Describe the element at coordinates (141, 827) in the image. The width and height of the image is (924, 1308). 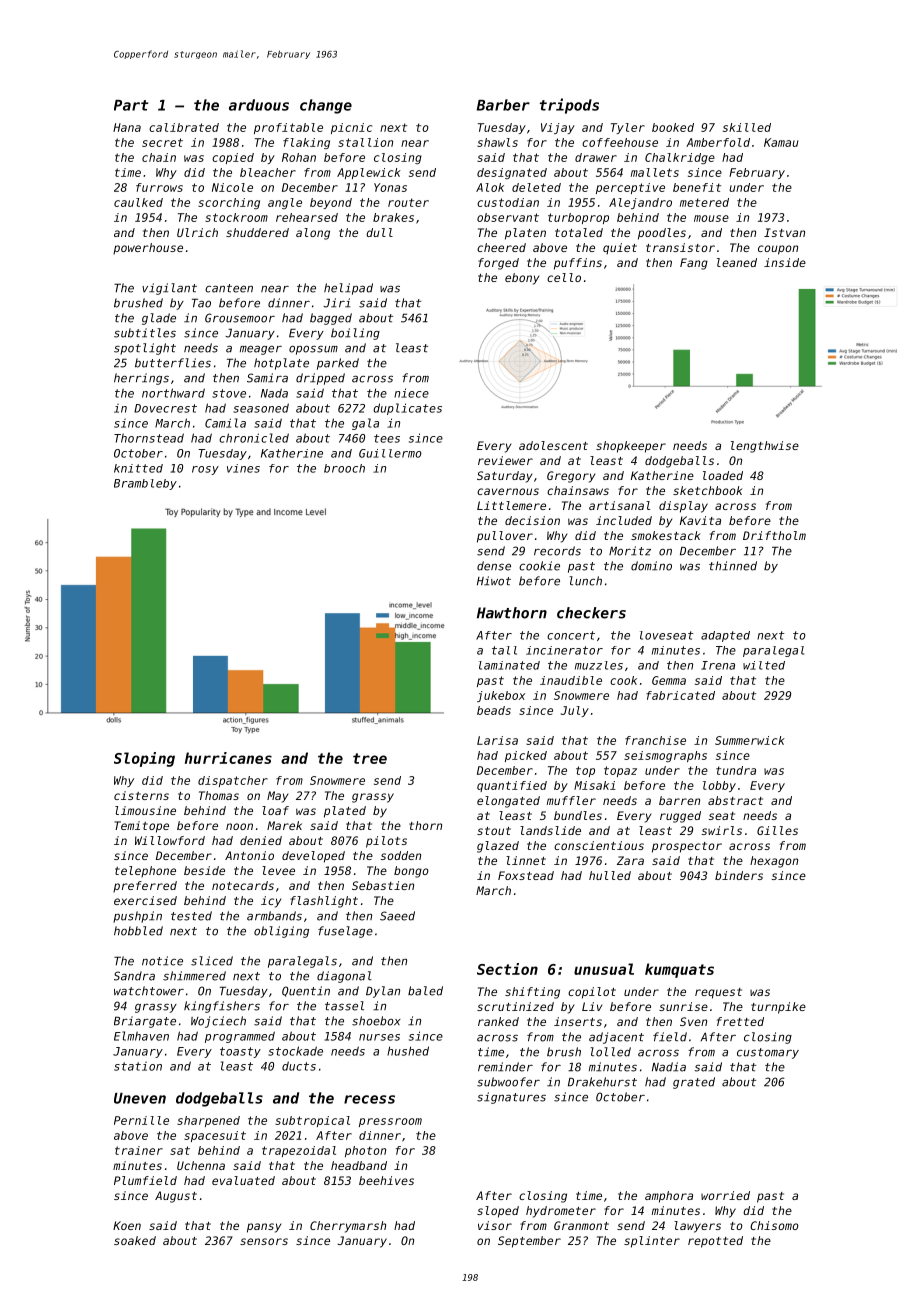
I see `Temitope` at that location.
